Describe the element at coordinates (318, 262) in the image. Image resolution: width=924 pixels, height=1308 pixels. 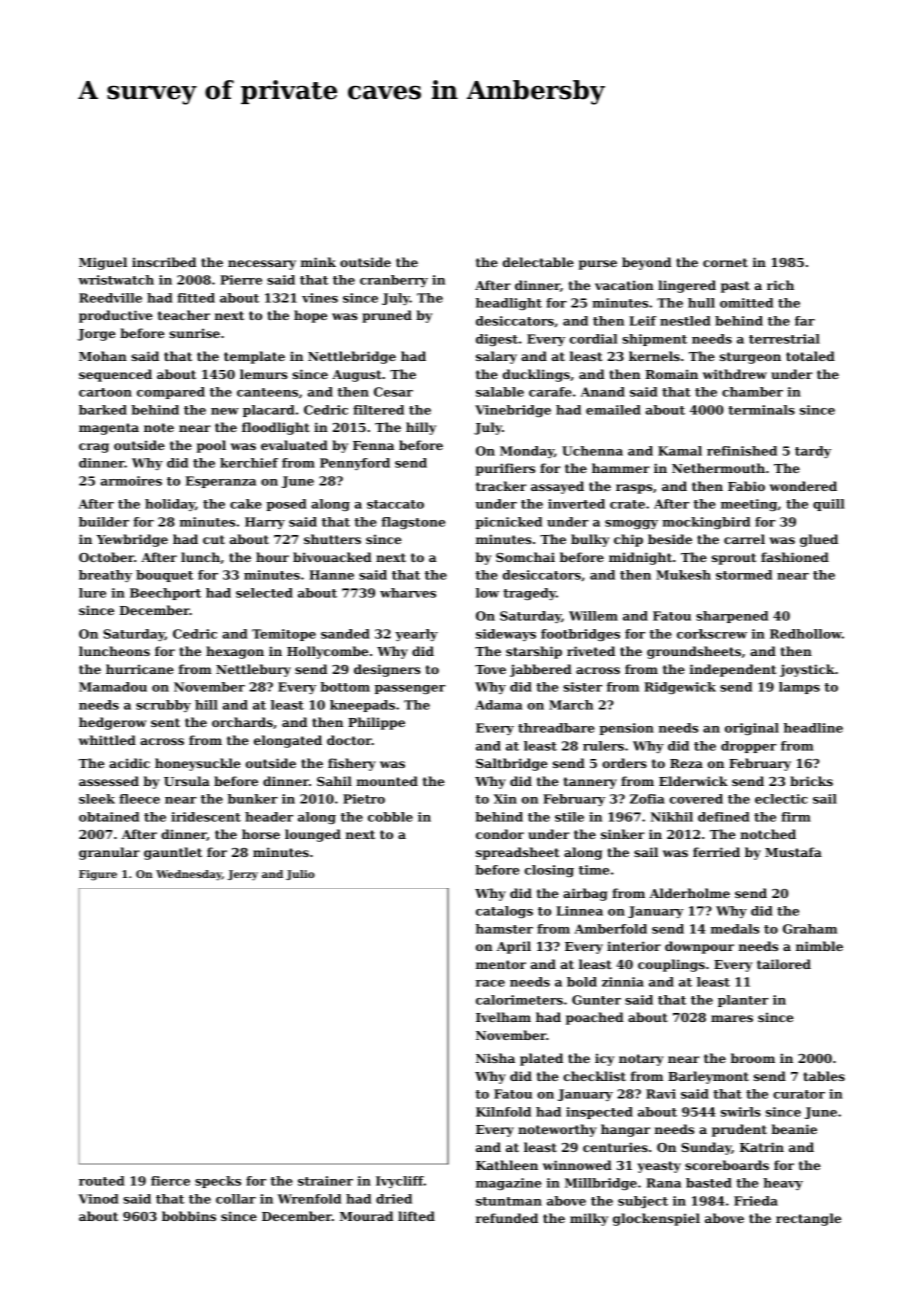
I see `mink` at that location.
